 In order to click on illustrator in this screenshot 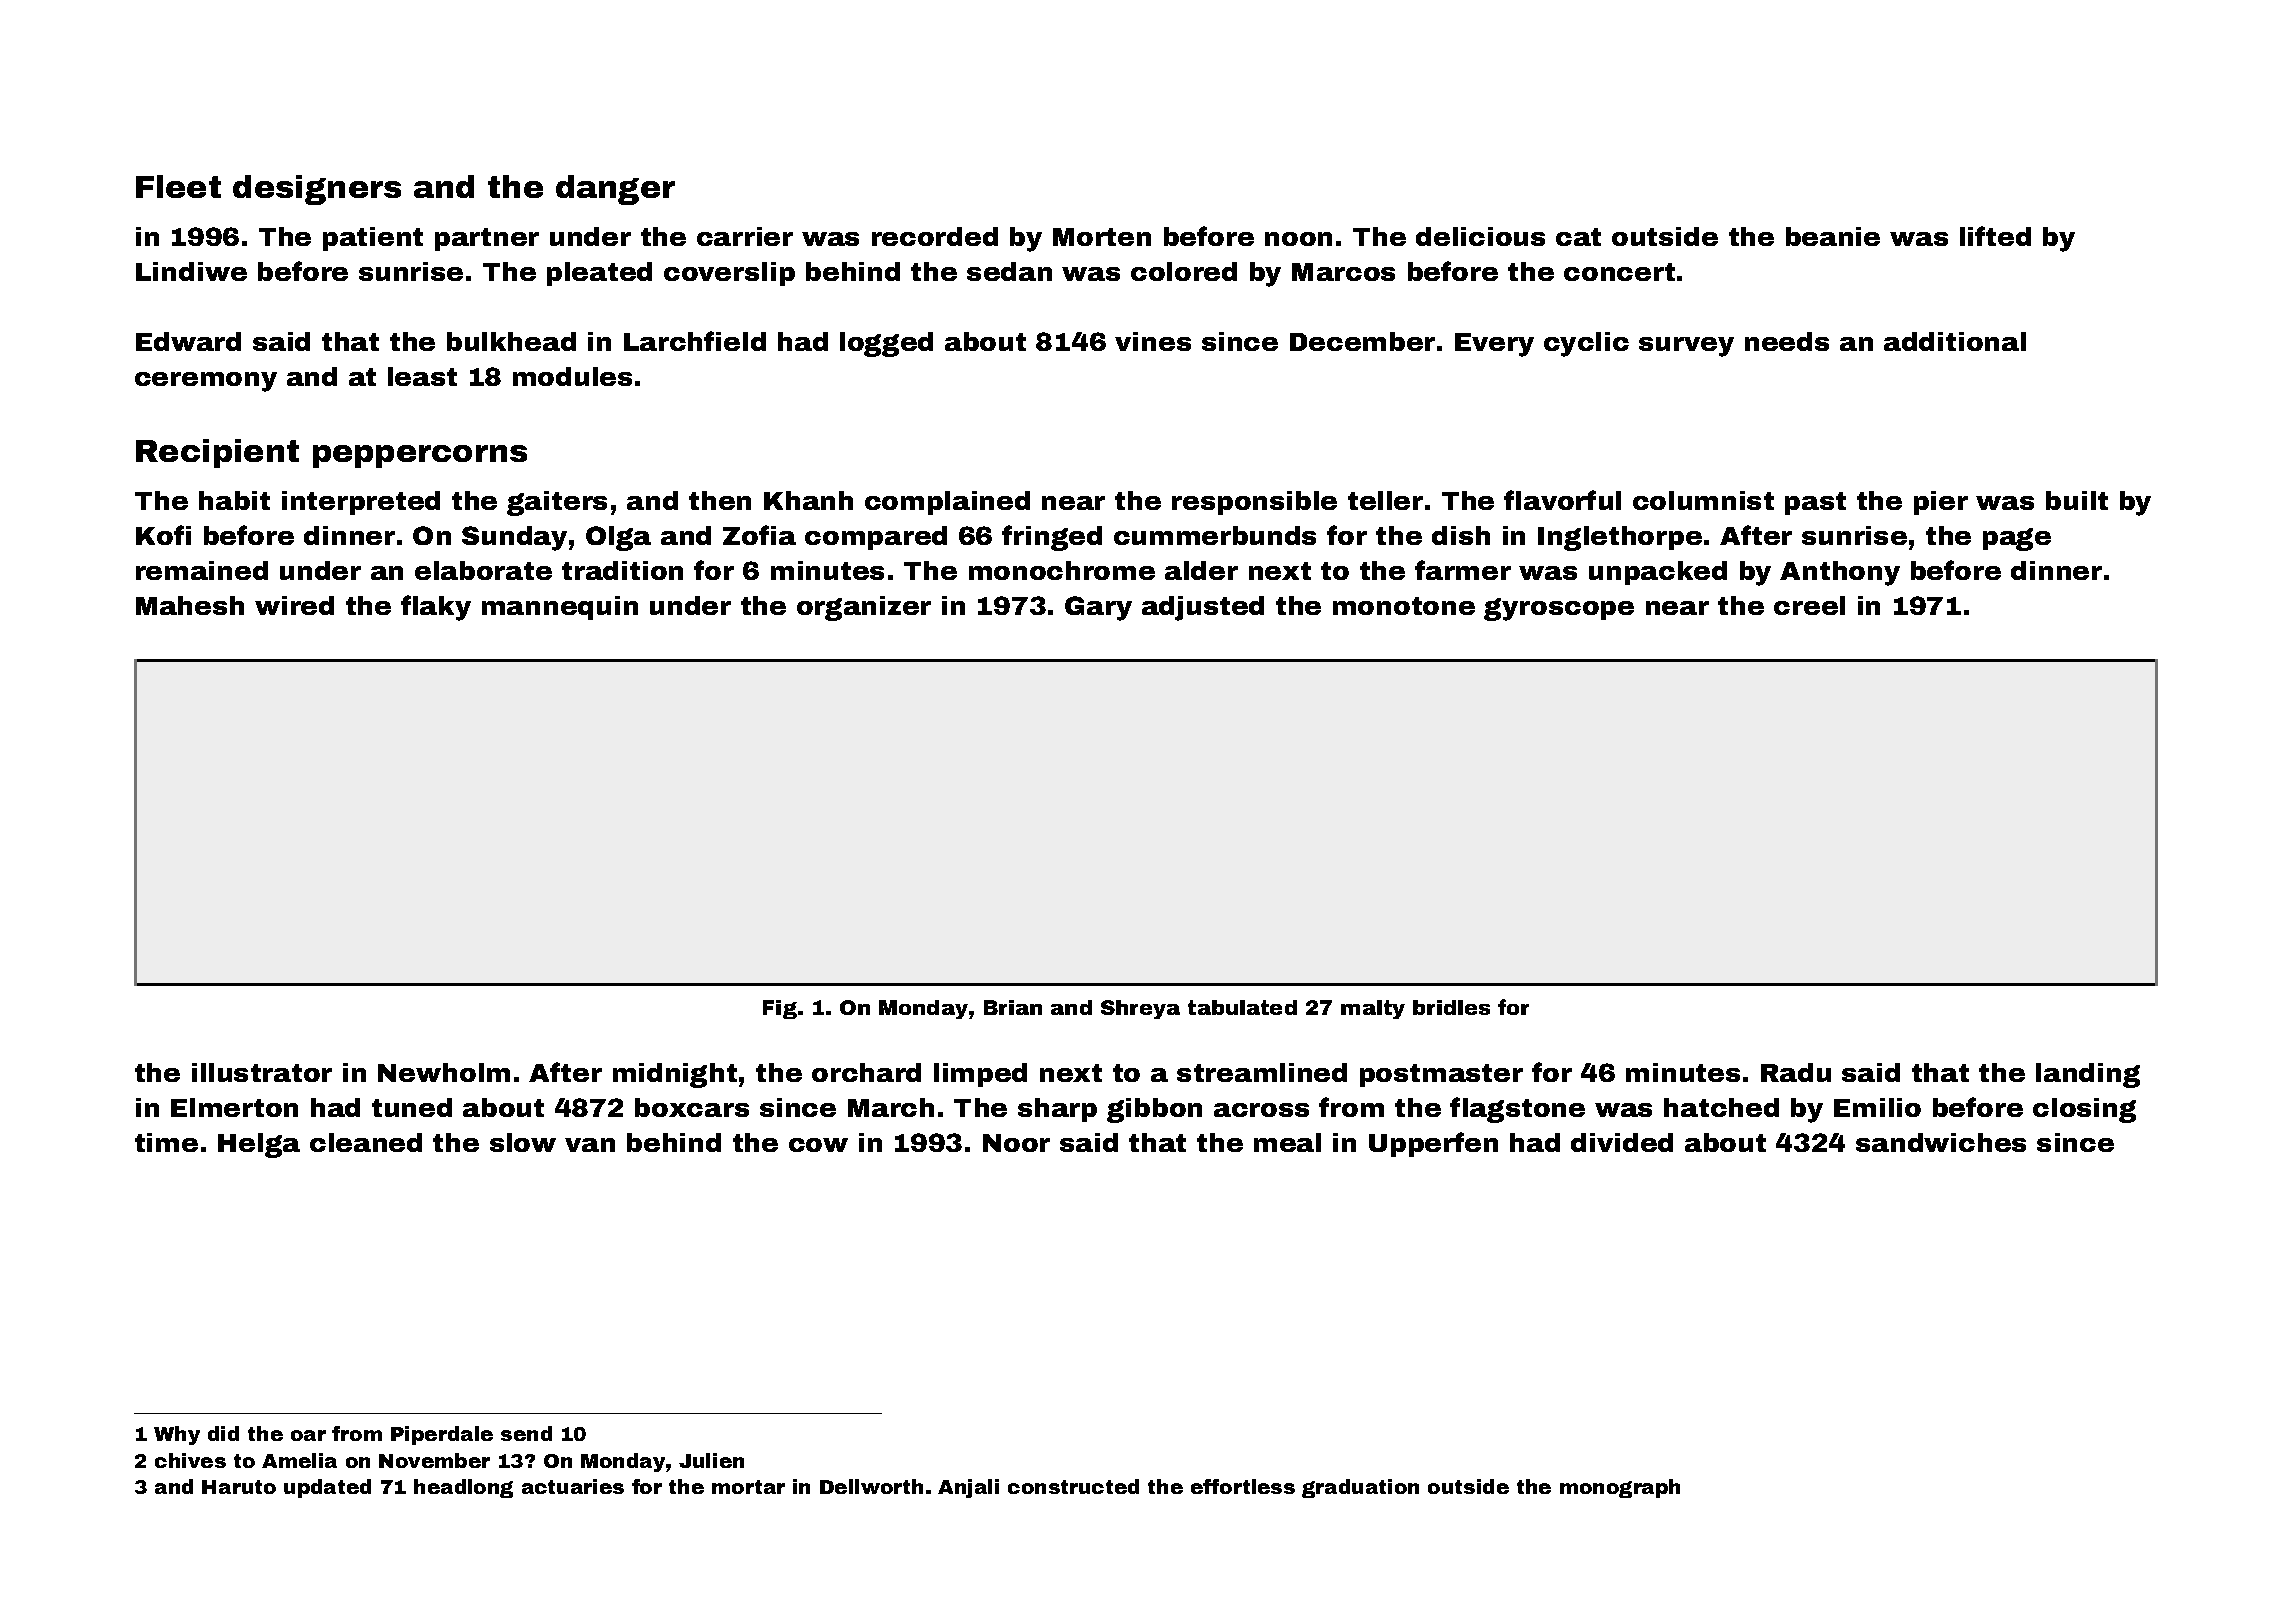, I will do `click(262, 1072)`.
